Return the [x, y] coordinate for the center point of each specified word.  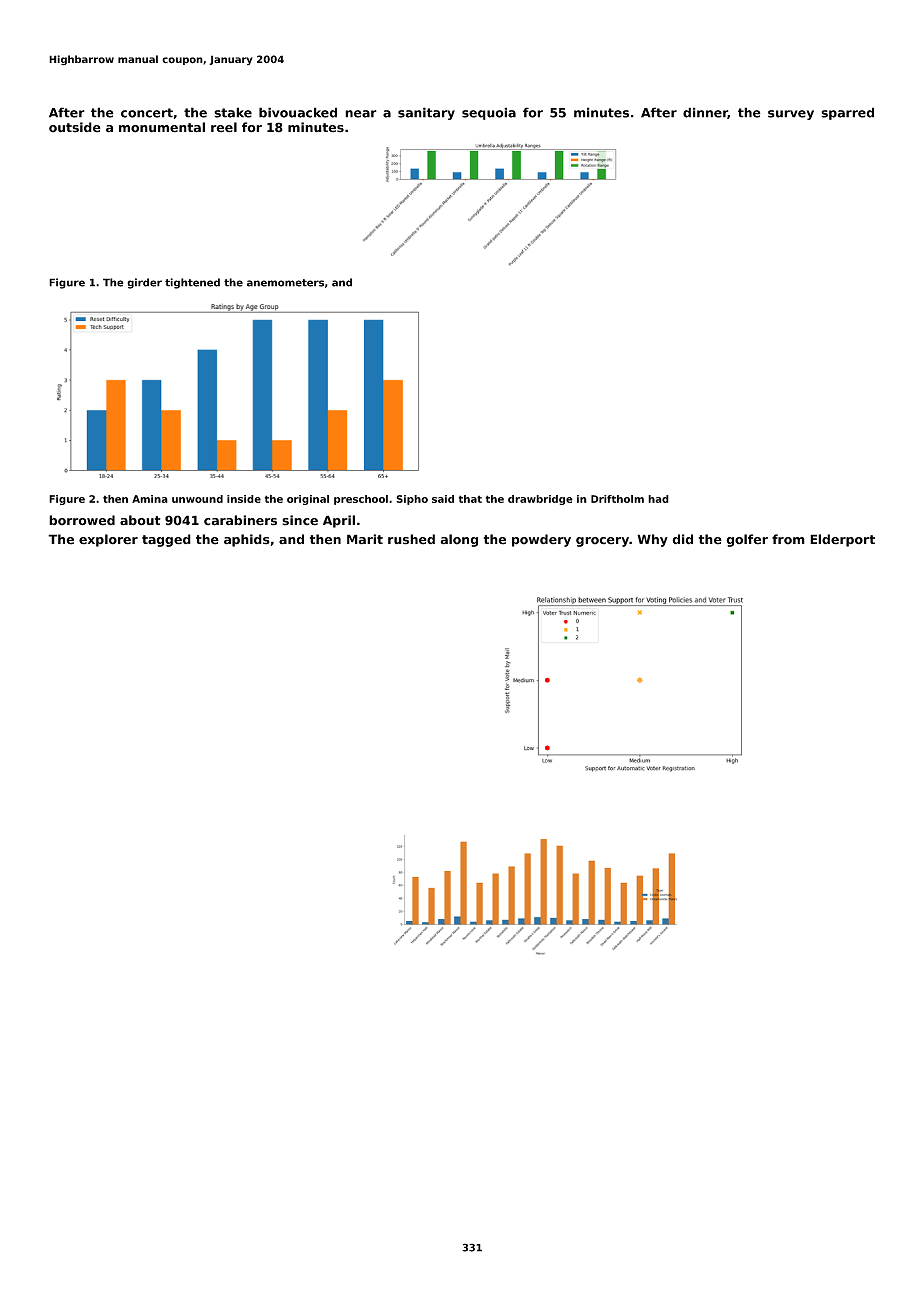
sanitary [426, 113]
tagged [166, 540]
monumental [162, 127]
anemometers [285, 283]
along [459, 540]
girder [144, 283]
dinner [705, 113]
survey [791, 115]
